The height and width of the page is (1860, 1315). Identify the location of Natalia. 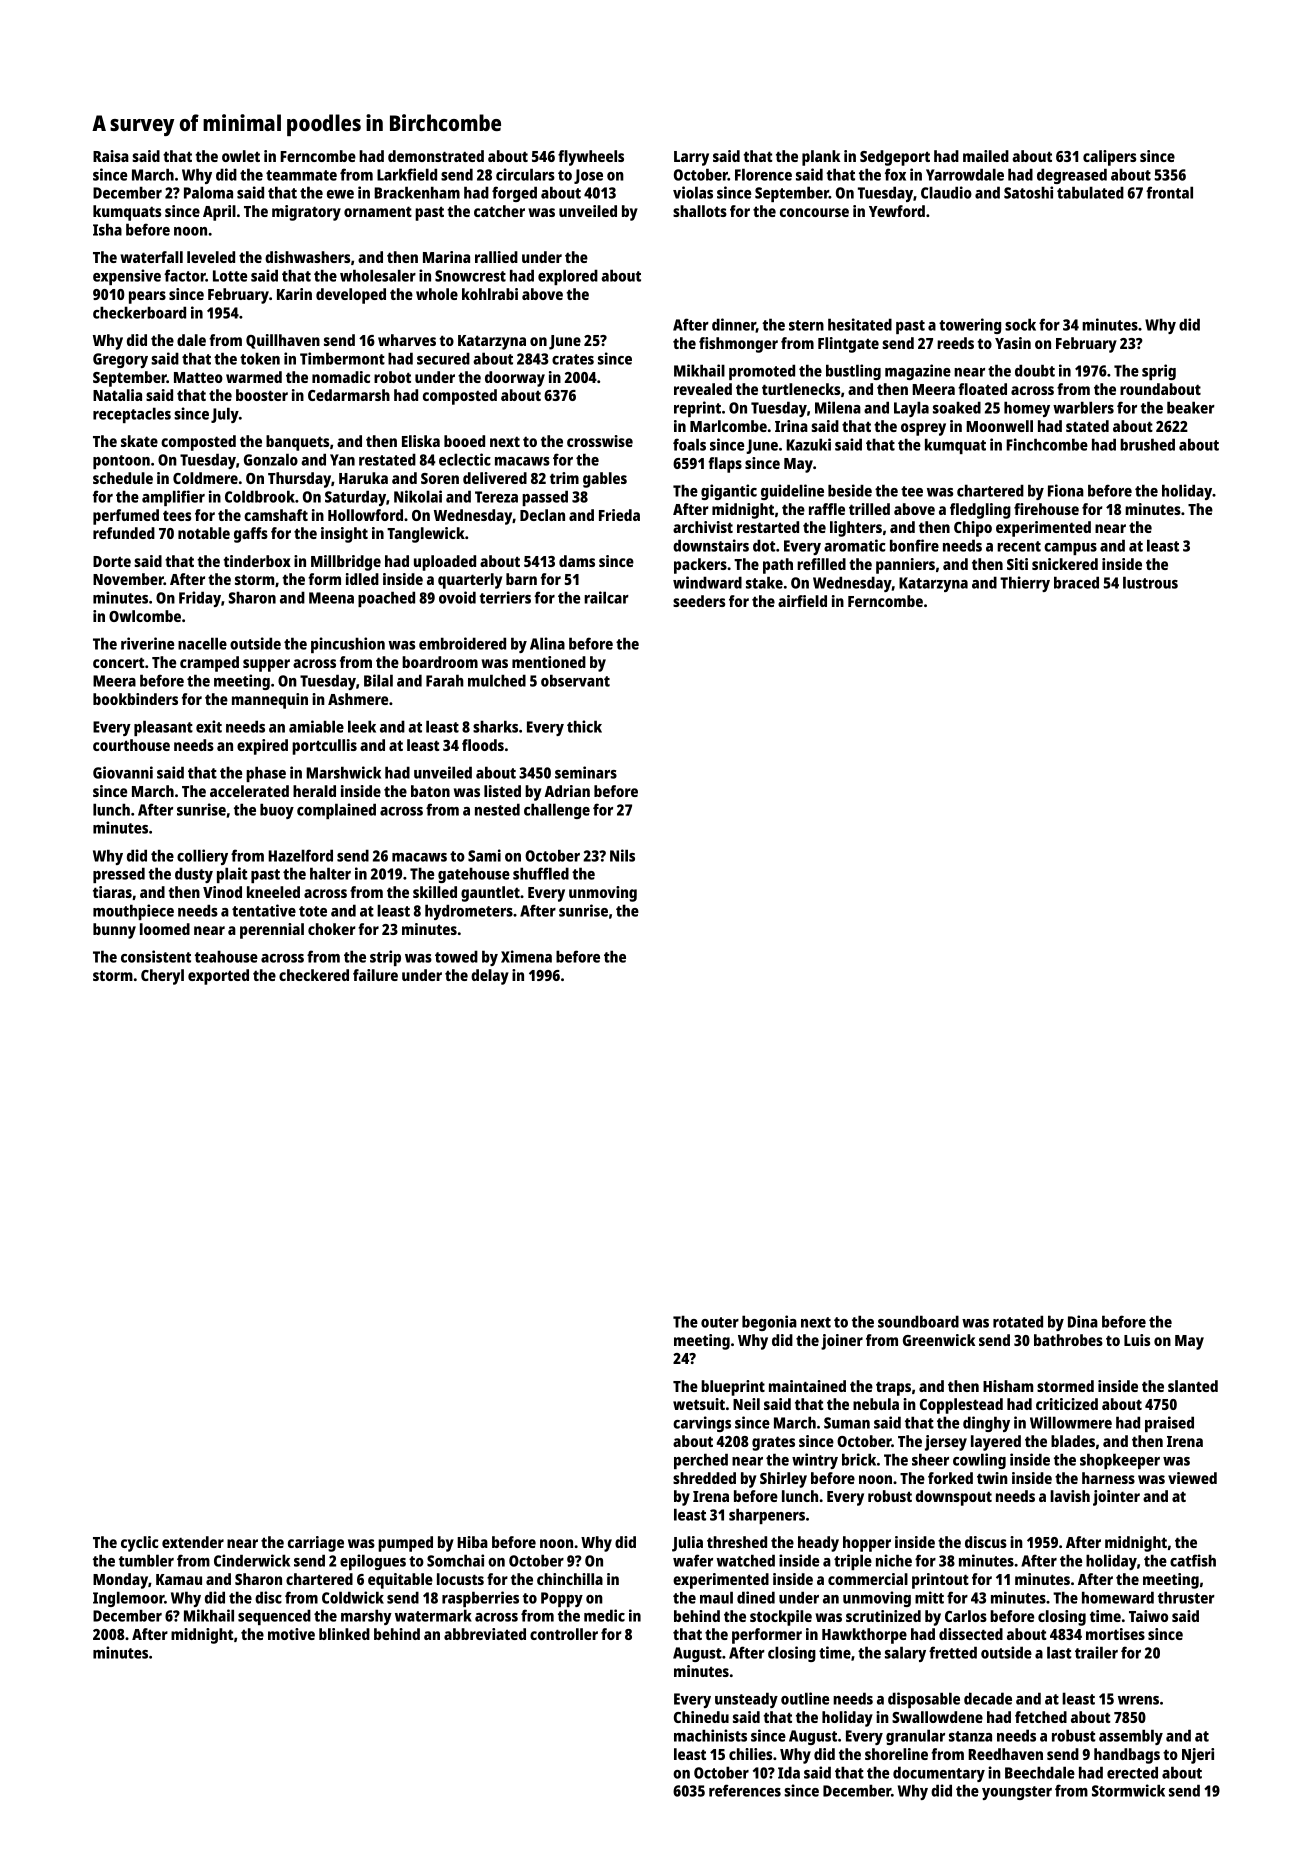
(117, 395).
